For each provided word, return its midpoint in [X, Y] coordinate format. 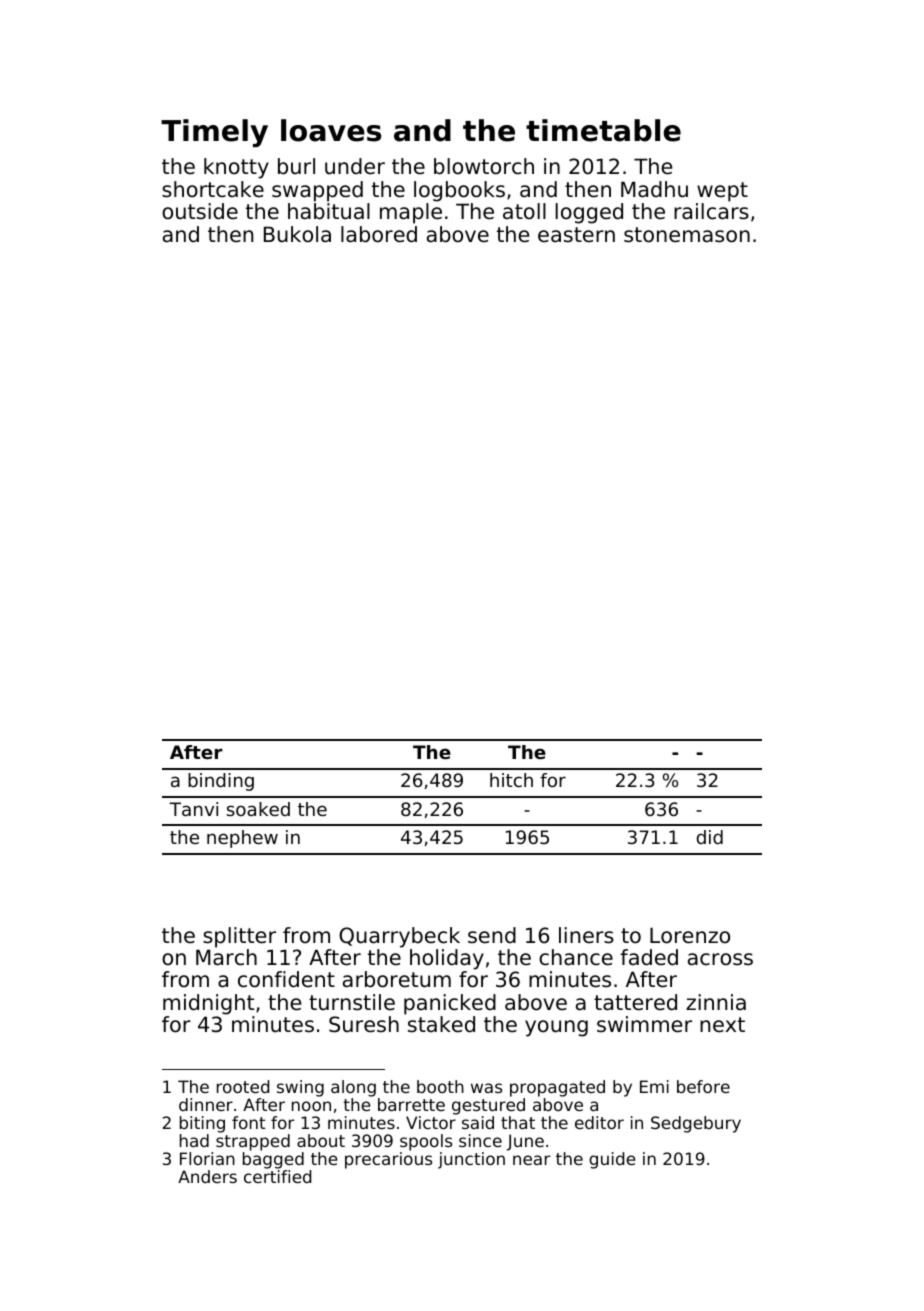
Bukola [297, 234]
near [531, 1160]
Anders [207, 1176]
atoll [524, 211]
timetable [603, 130]
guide [612, 1160]
